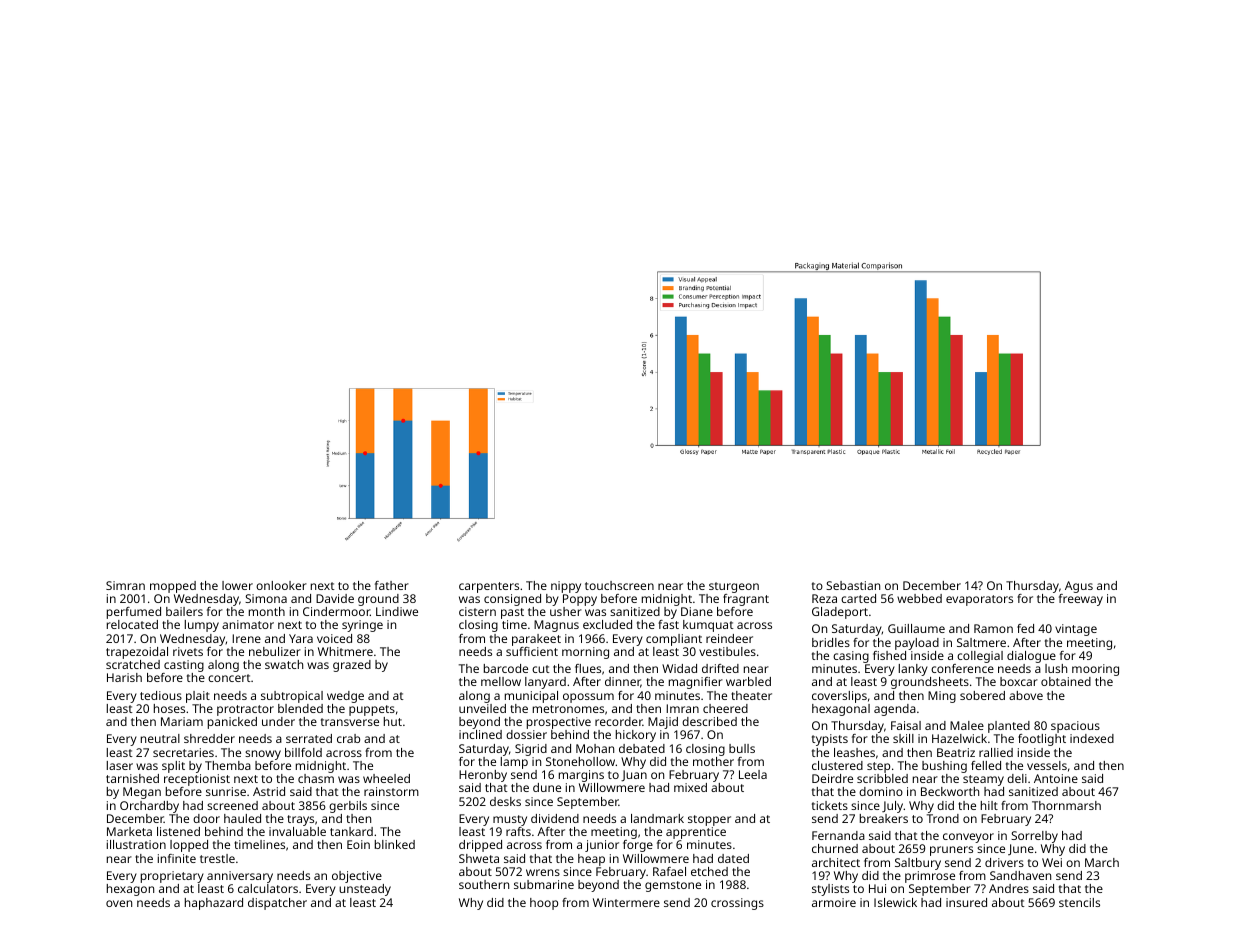 This document has width=1233, height=952. I want to click on vessels, so click(1047, 765).
